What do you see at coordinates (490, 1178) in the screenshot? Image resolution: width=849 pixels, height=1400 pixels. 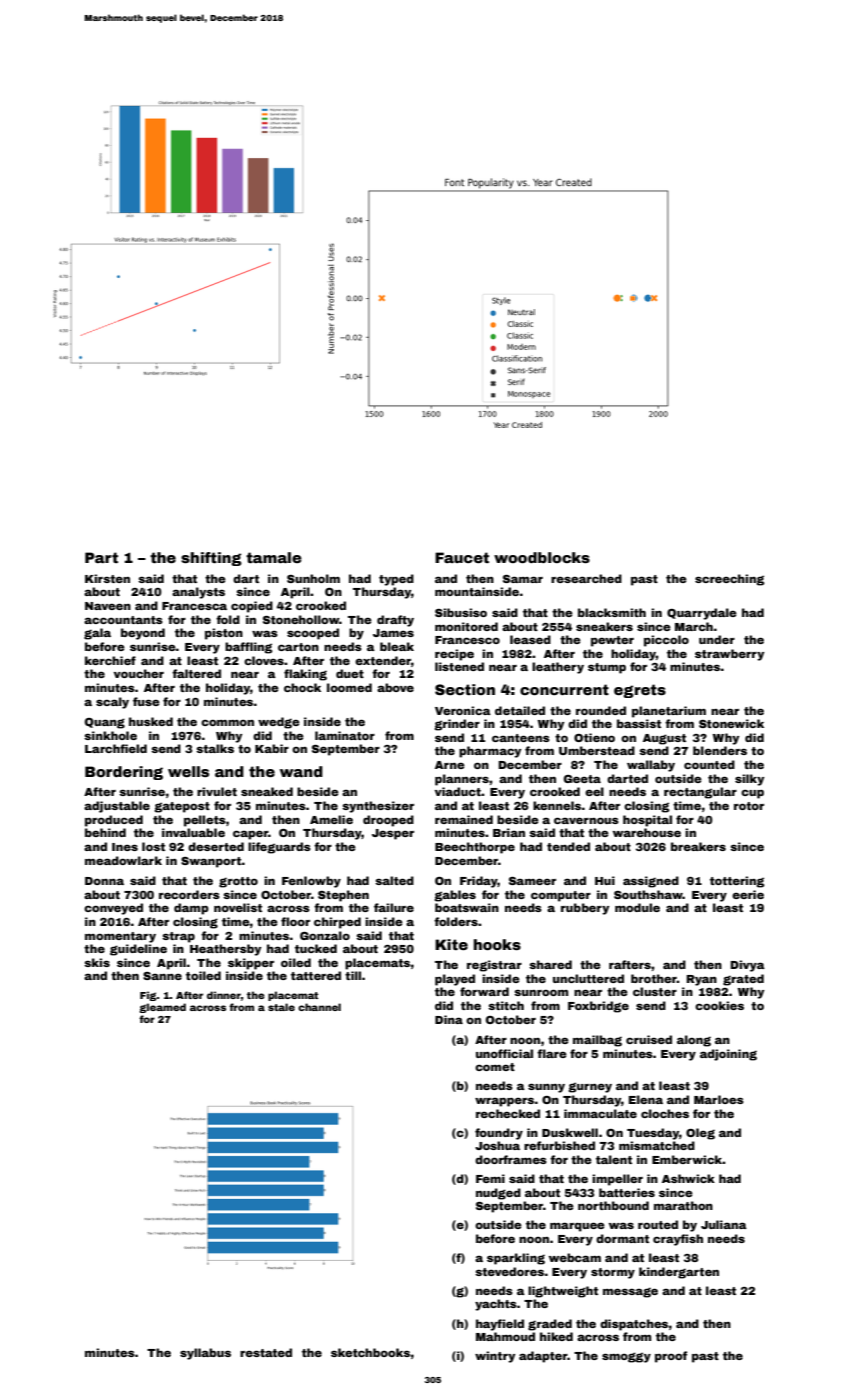 I see `Femi` at bounding box center [490, 1178].
